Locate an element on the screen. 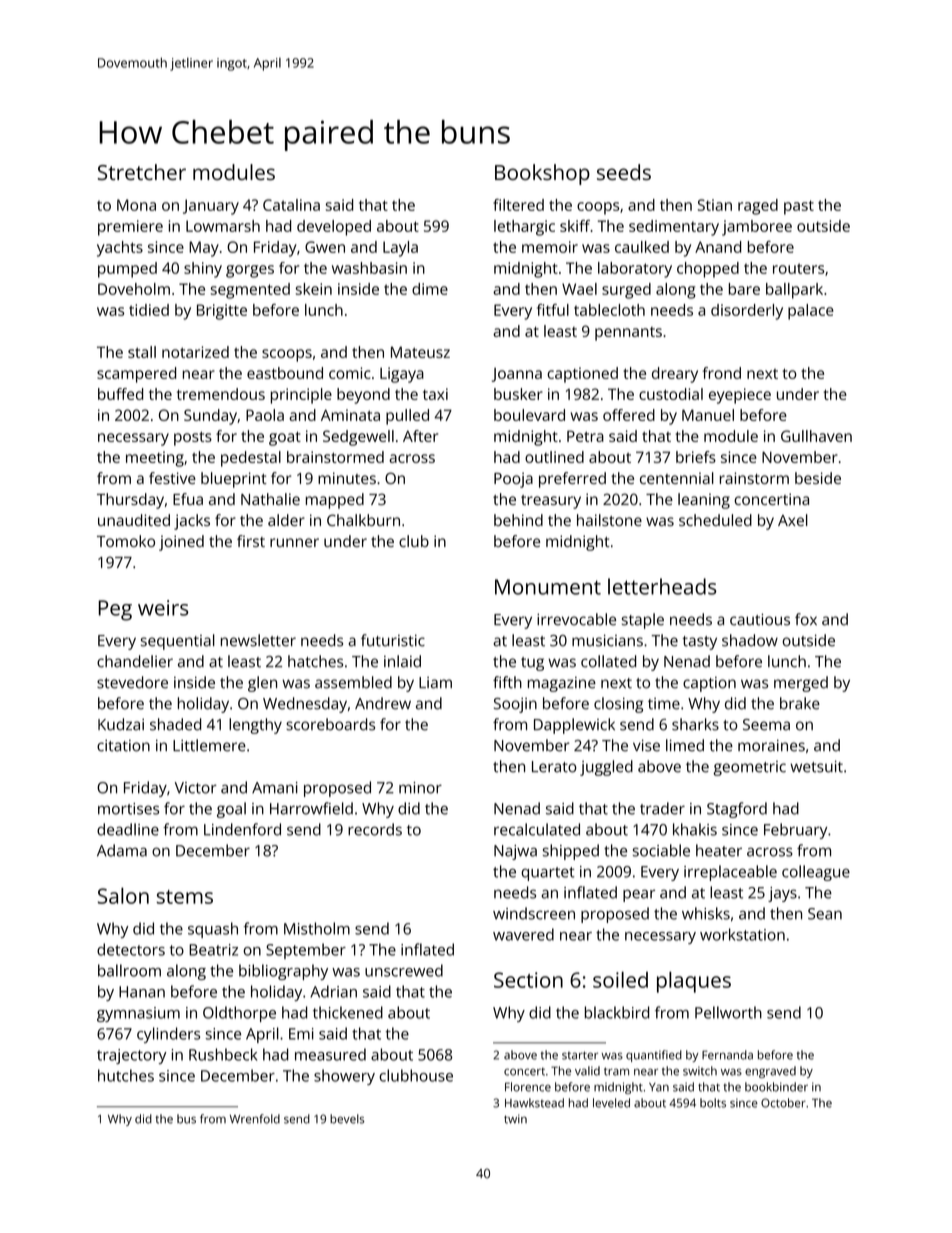 The height and width of the screenshot is (1233, 952). offered is located at coordinates (629, 415).
